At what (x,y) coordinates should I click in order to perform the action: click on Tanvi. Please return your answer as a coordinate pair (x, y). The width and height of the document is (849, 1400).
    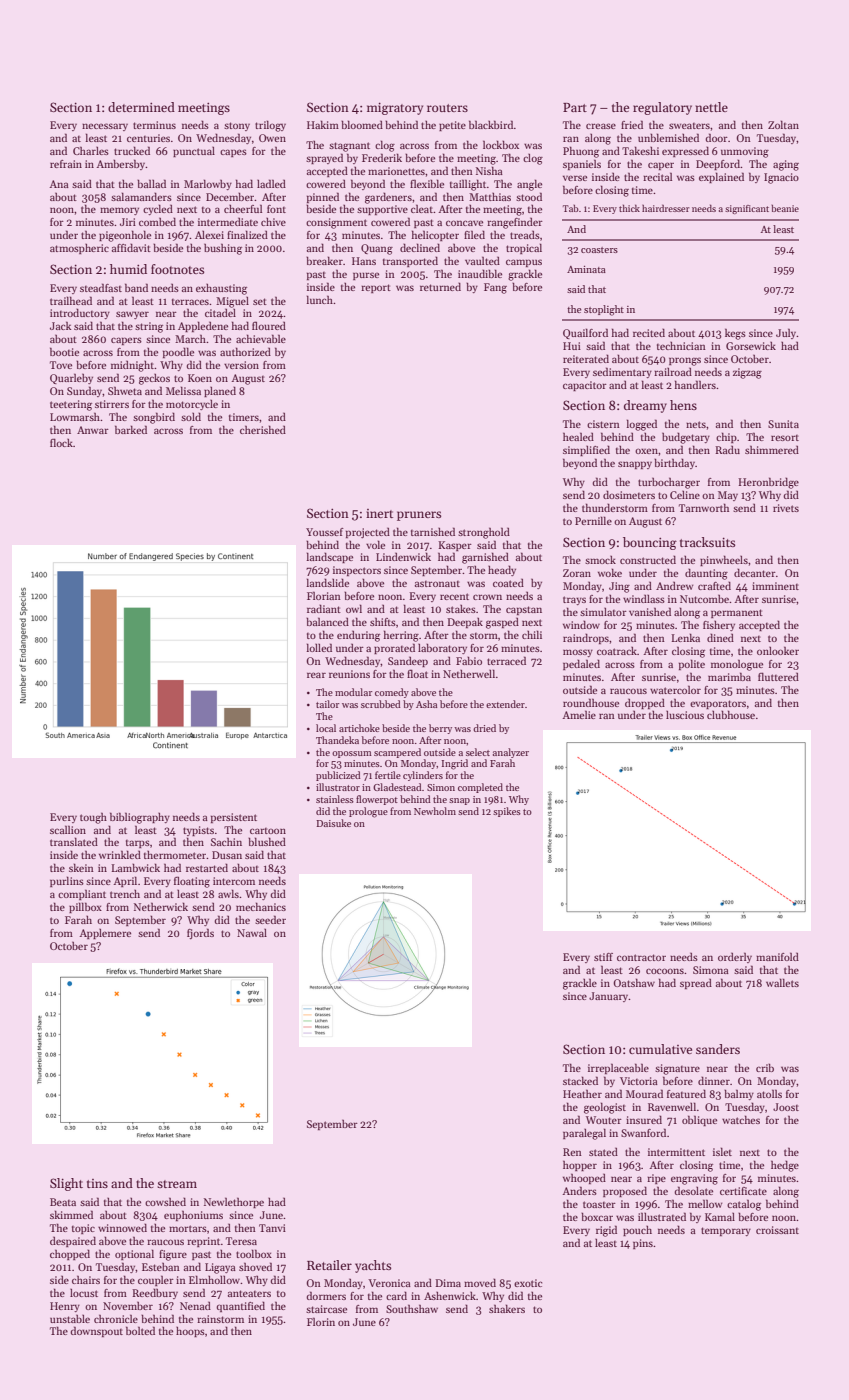
    Looking at the image, I should click on (272, 1228).
